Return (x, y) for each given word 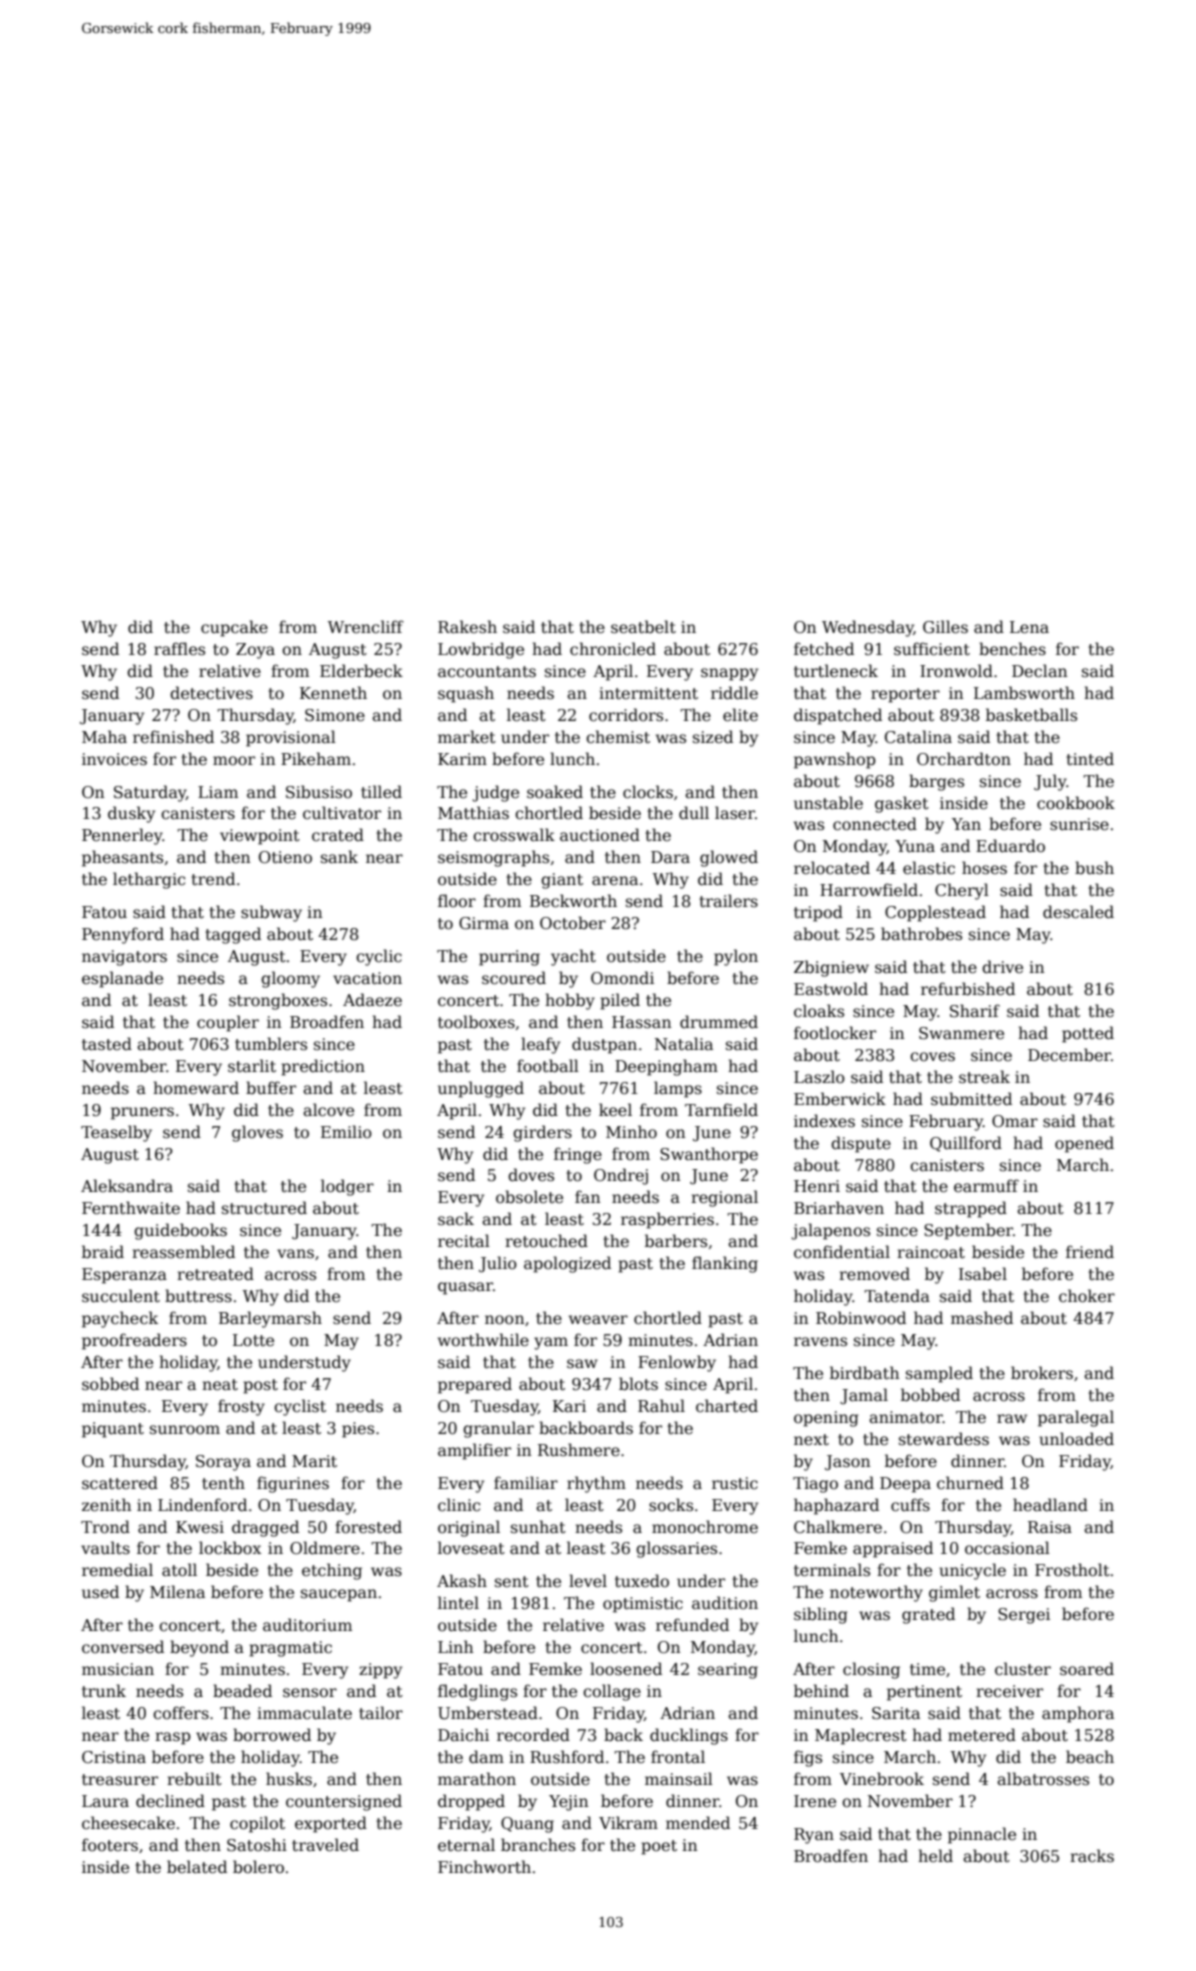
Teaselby (116, 1133)
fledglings (477, 1692)
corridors (626, 715)
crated (338, 835)
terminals (832, 1570)
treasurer (120, 1780)
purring (509, 958)
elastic (929, 868)
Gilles (945, 627)
